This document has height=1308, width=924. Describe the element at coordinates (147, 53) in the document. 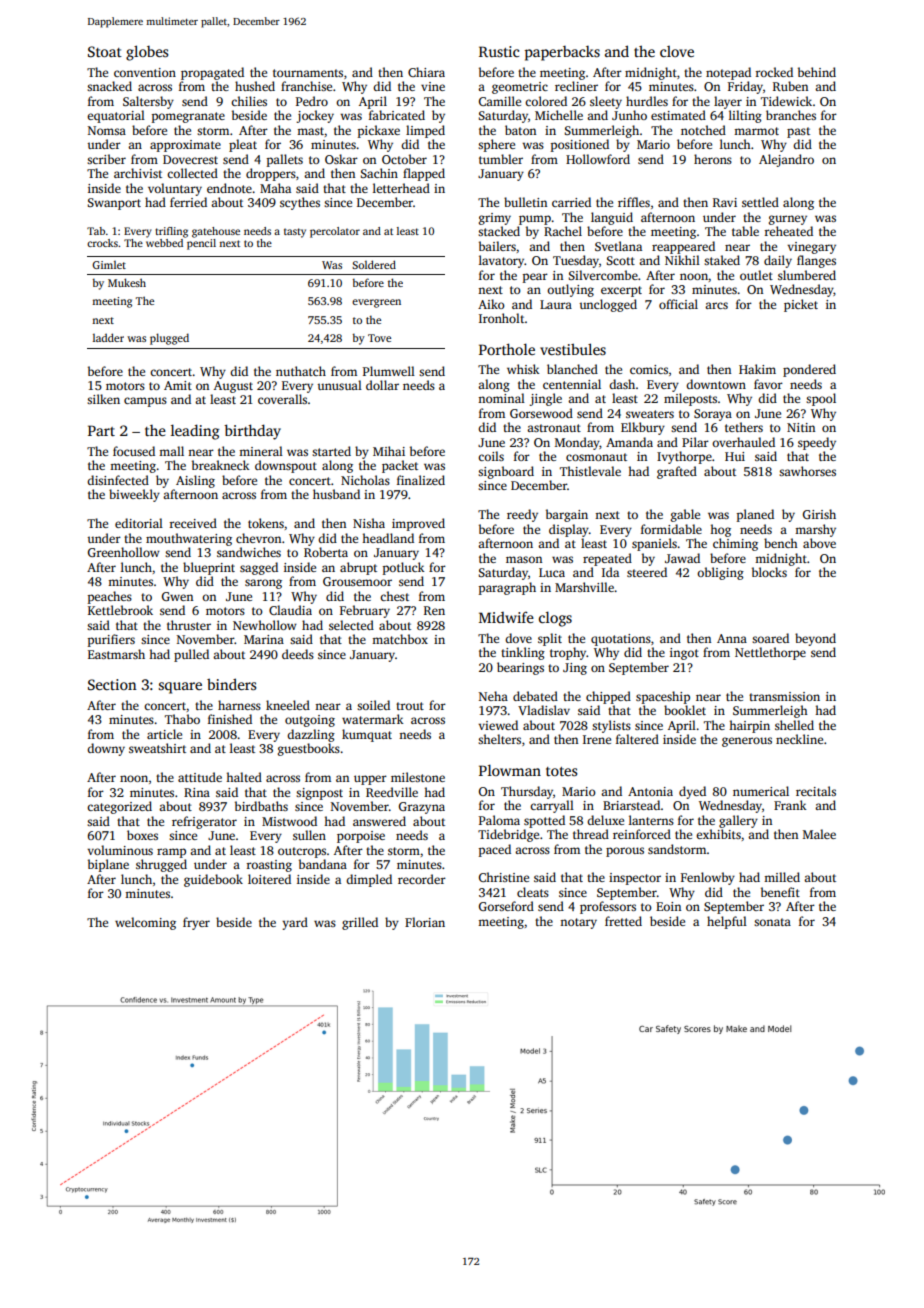

I see `globes` at that location.
